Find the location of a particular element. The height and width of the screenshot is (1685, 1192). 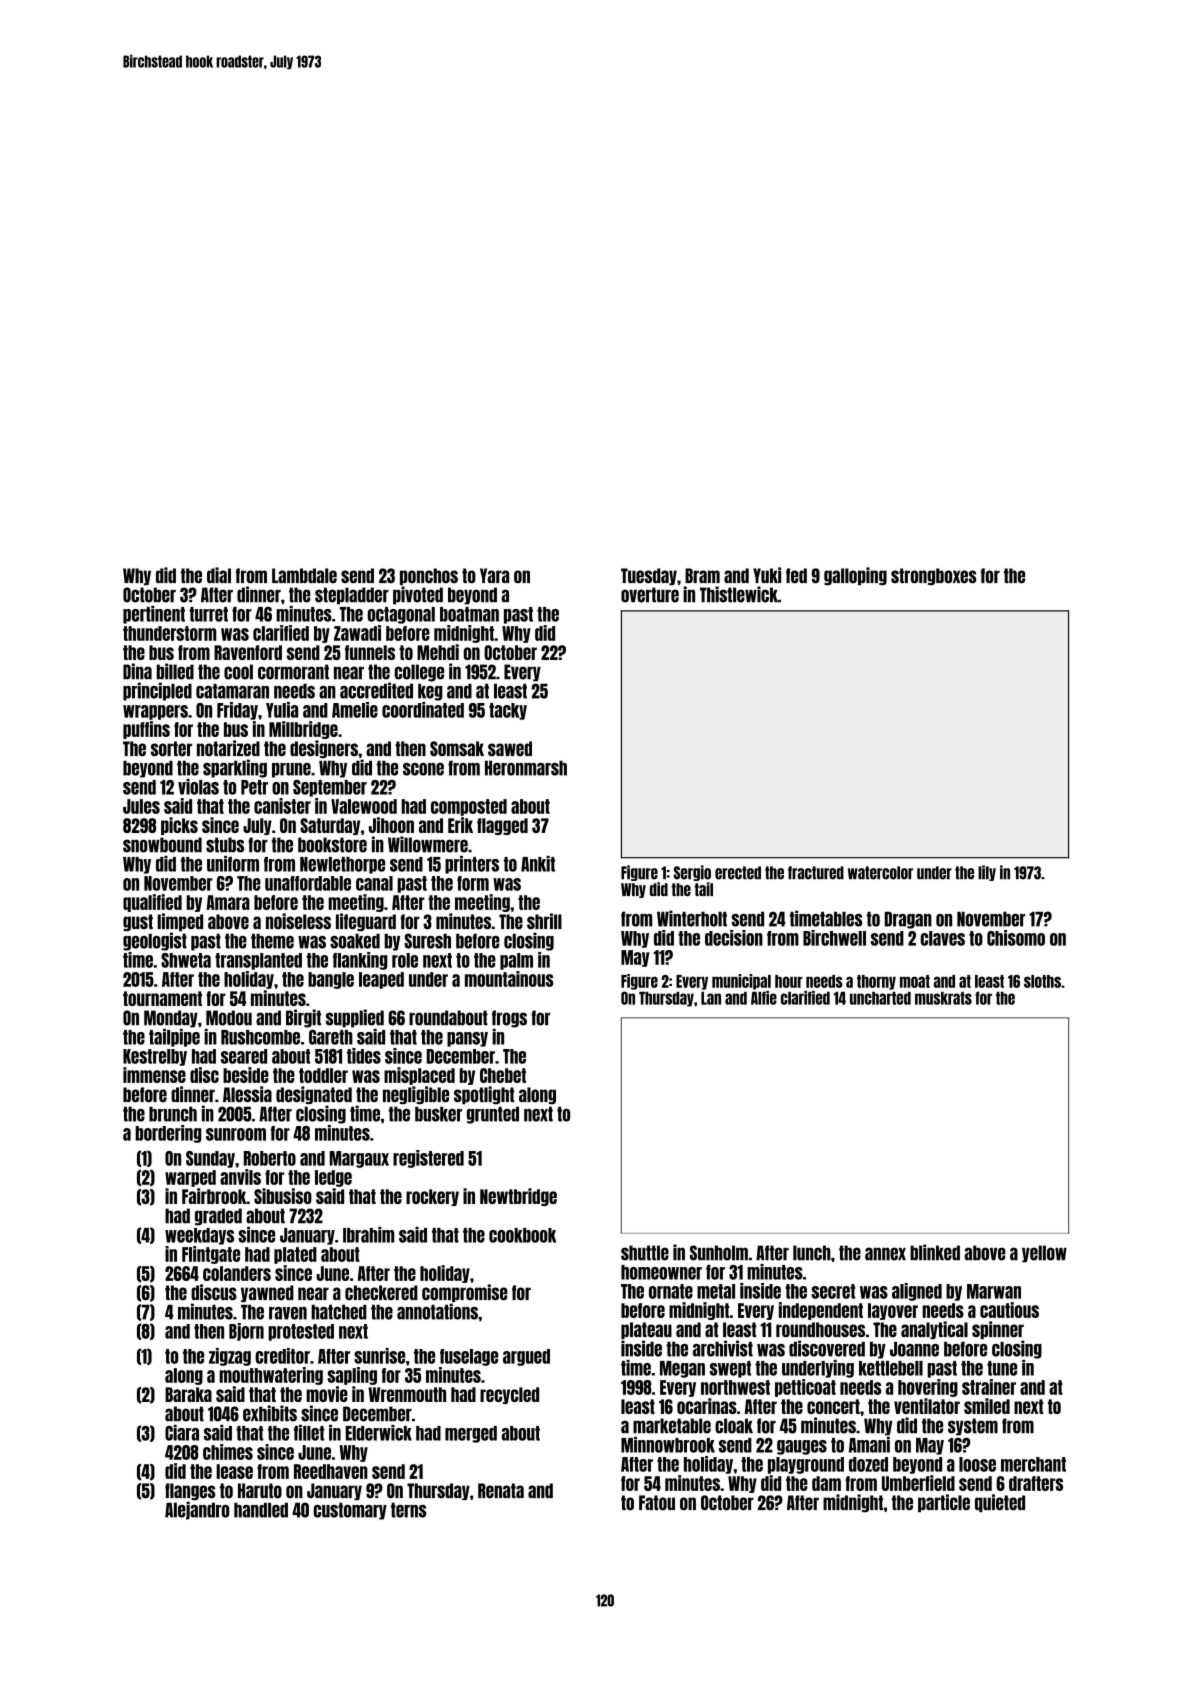

lily is located at coordinates (987, 873).
